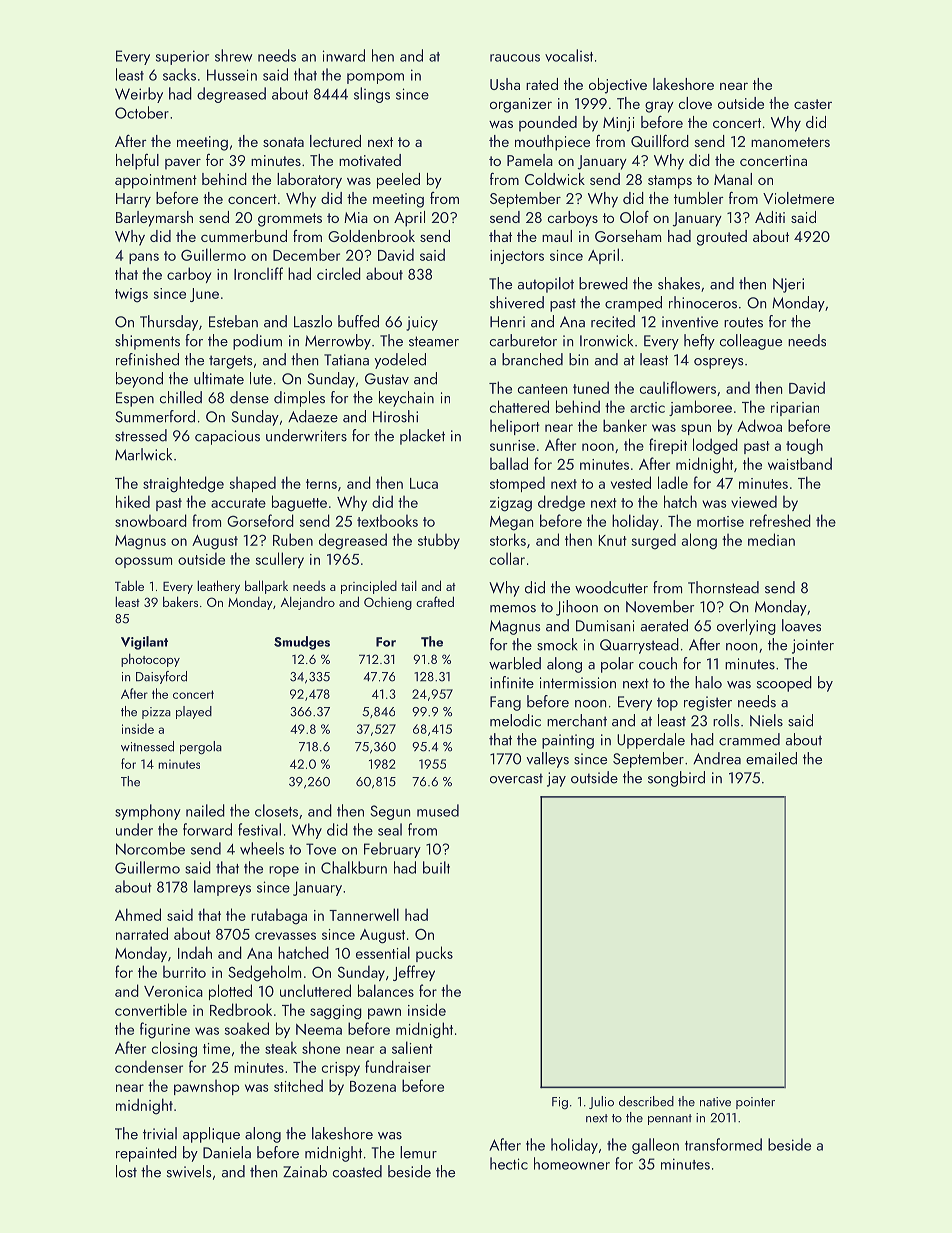  What do you see at coordinates (390, 812) in the image?
I see `Segun` at bounding box center [390, 812].
